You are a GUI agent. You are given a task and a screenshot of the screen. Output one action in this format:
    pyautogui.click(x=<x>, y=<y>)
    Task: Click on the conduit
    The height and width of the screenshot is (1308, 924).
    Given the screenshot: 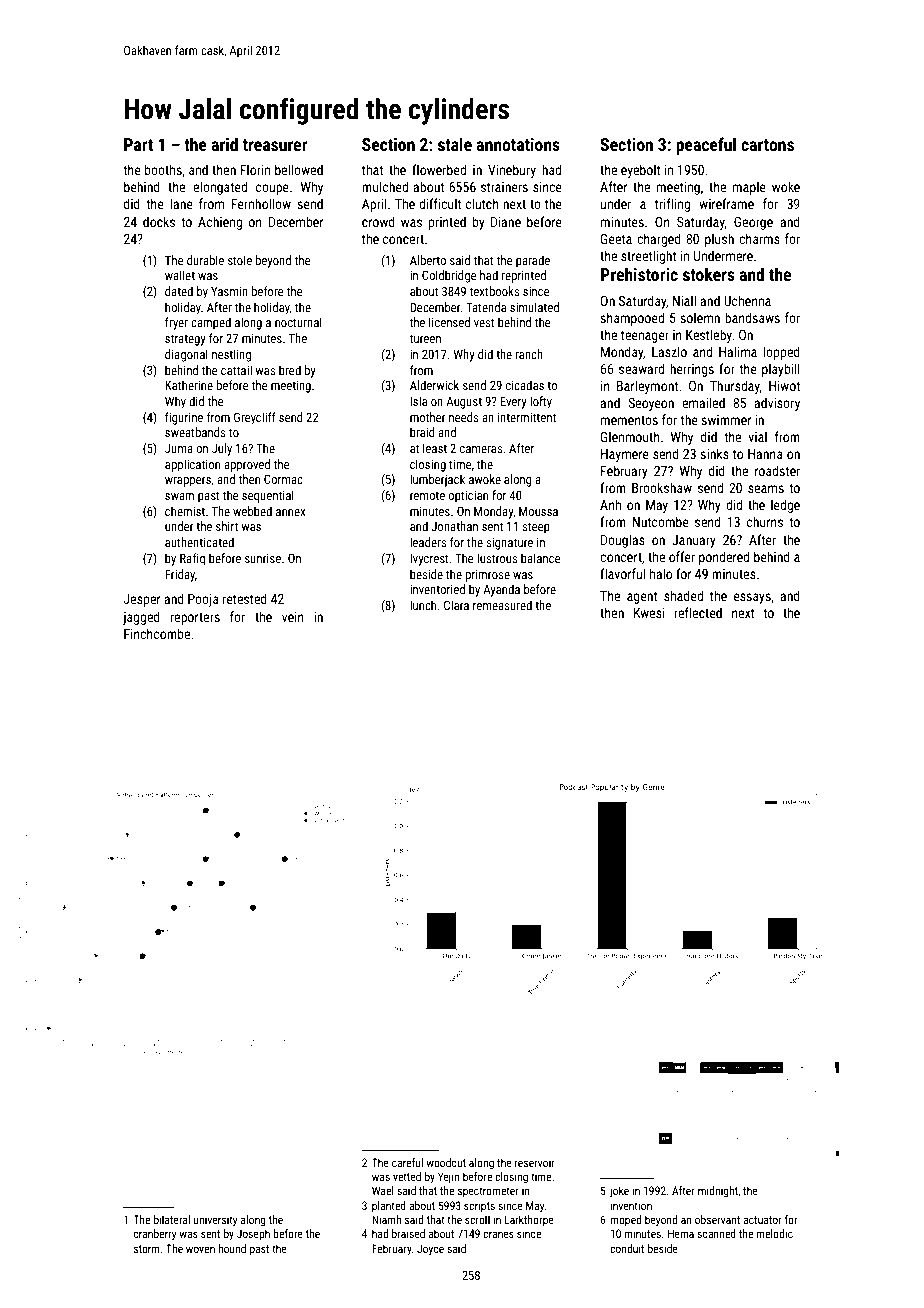 What is the action you would take?
    pyautogui.click(x=627, y=1248)
